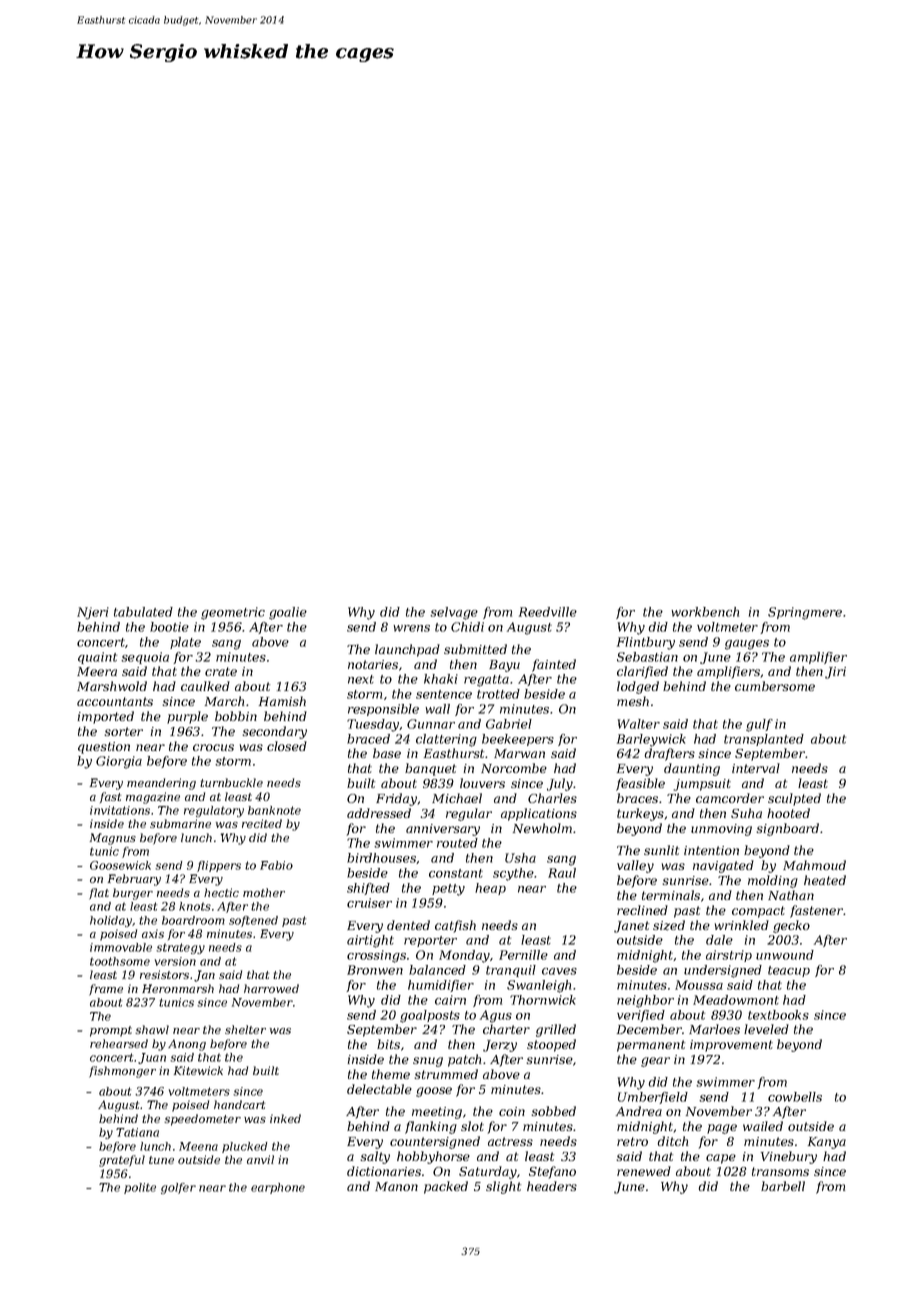 This image has height=1308, width=924. Describe the element at coordinates (503, 1187) in the image. I see `slight` at that location.
